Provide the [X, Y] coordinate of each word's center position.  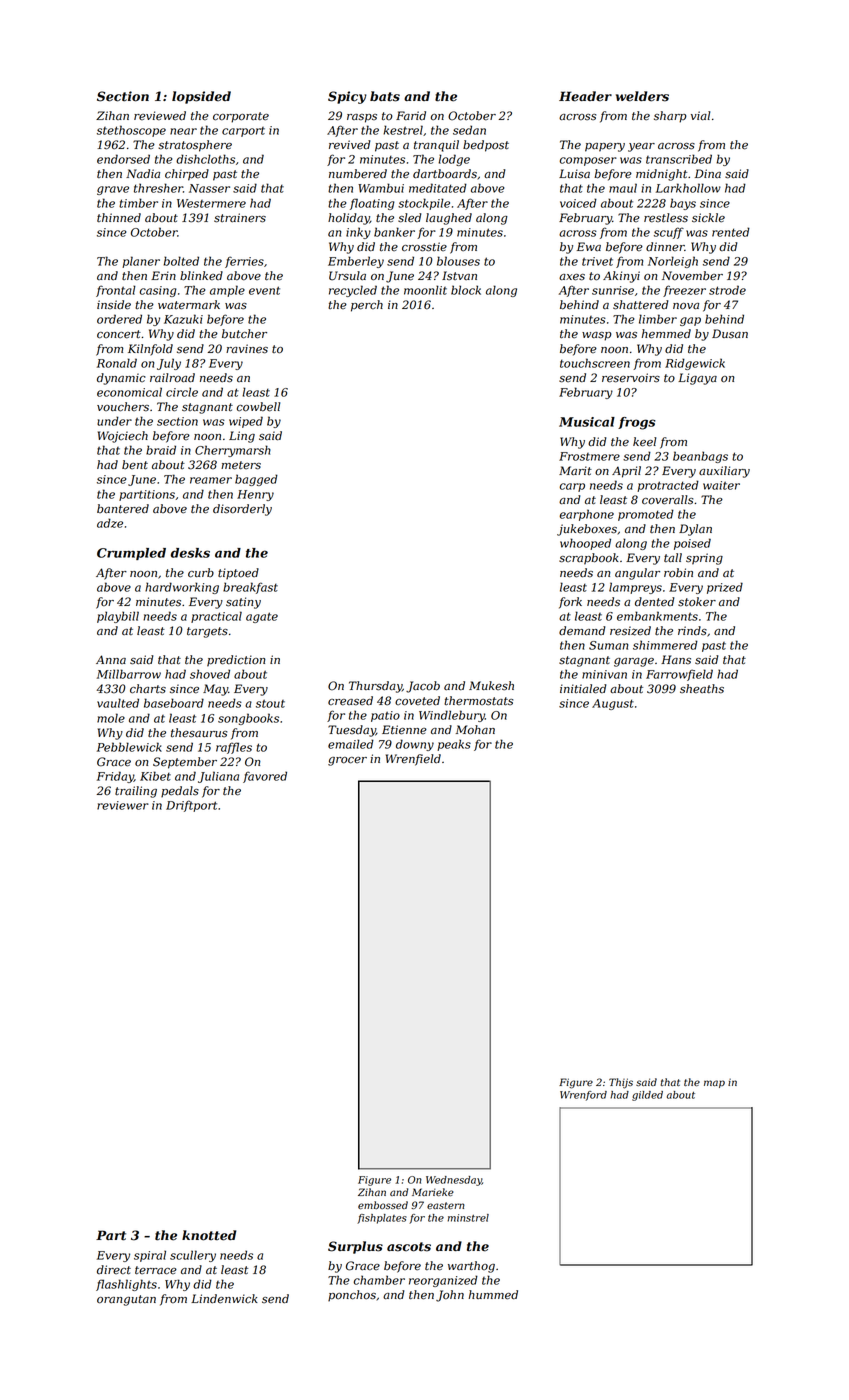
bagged [256, 480]
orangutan [126, 1300]
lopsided [201, 97]
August [613, 704]
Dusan [730, 333]
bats [385, 96]
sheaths [702, 689]
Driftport [191, 806]
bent [135, 465]
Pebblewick [129, 747]
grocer [347, 761]
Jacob [423, 687]
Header [585, 96]
